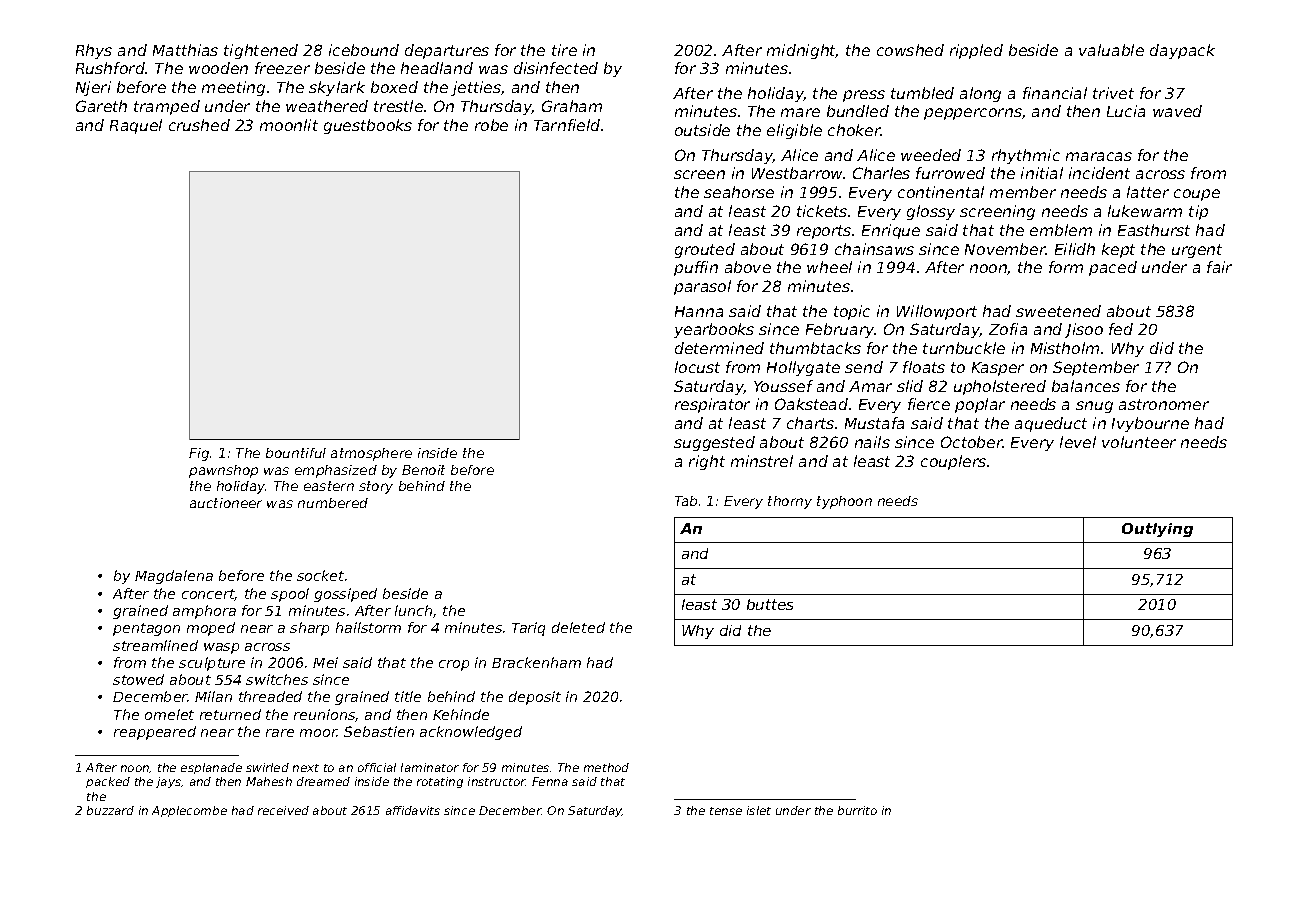 The height and width of the image is (924, 1308). What do you see at coordinates (320, 575) in the image?
I see `socket` at bounding box center [320, 575].
